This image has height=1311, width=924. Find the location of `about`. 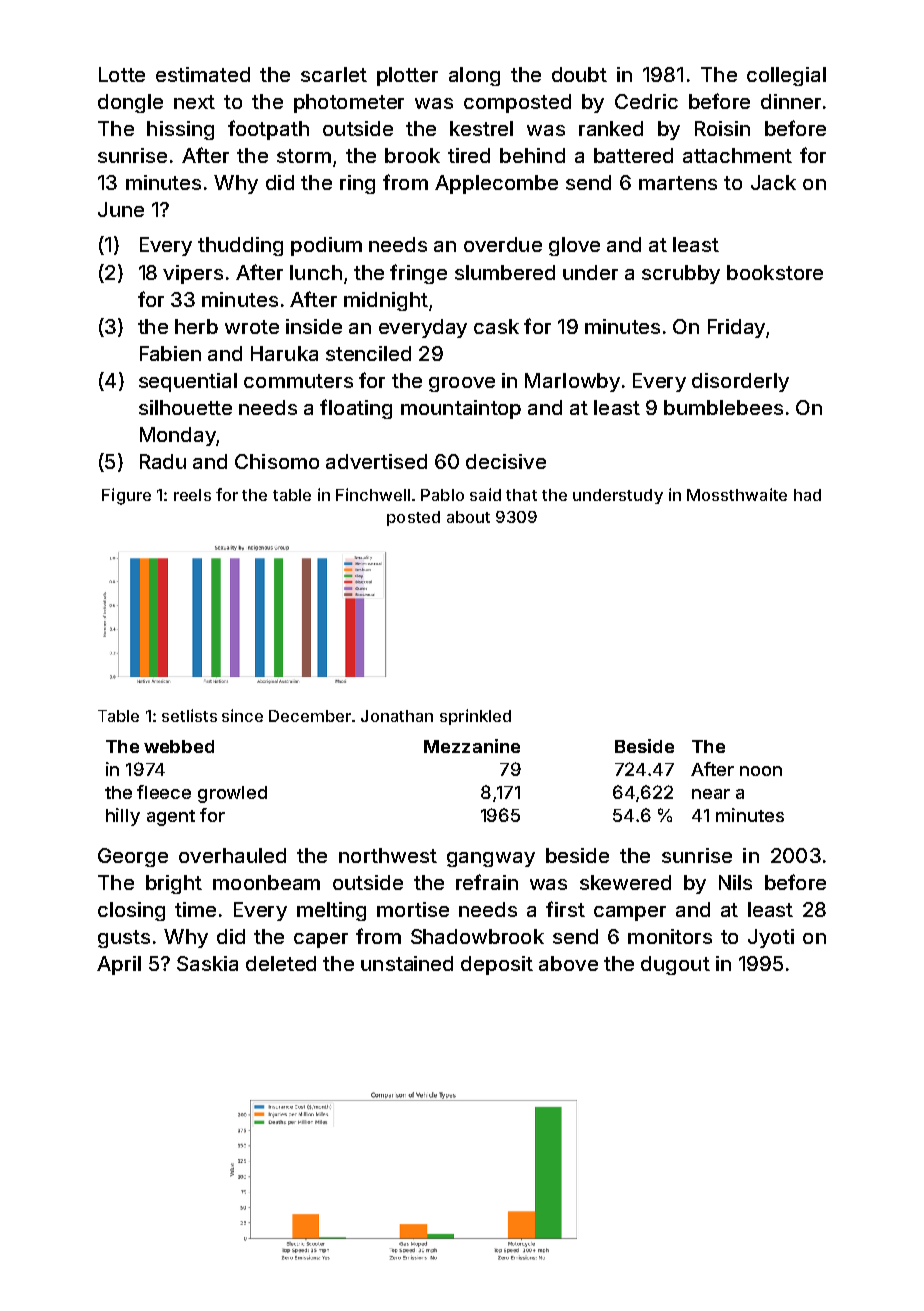

about is located at coordinates (468, 517).
